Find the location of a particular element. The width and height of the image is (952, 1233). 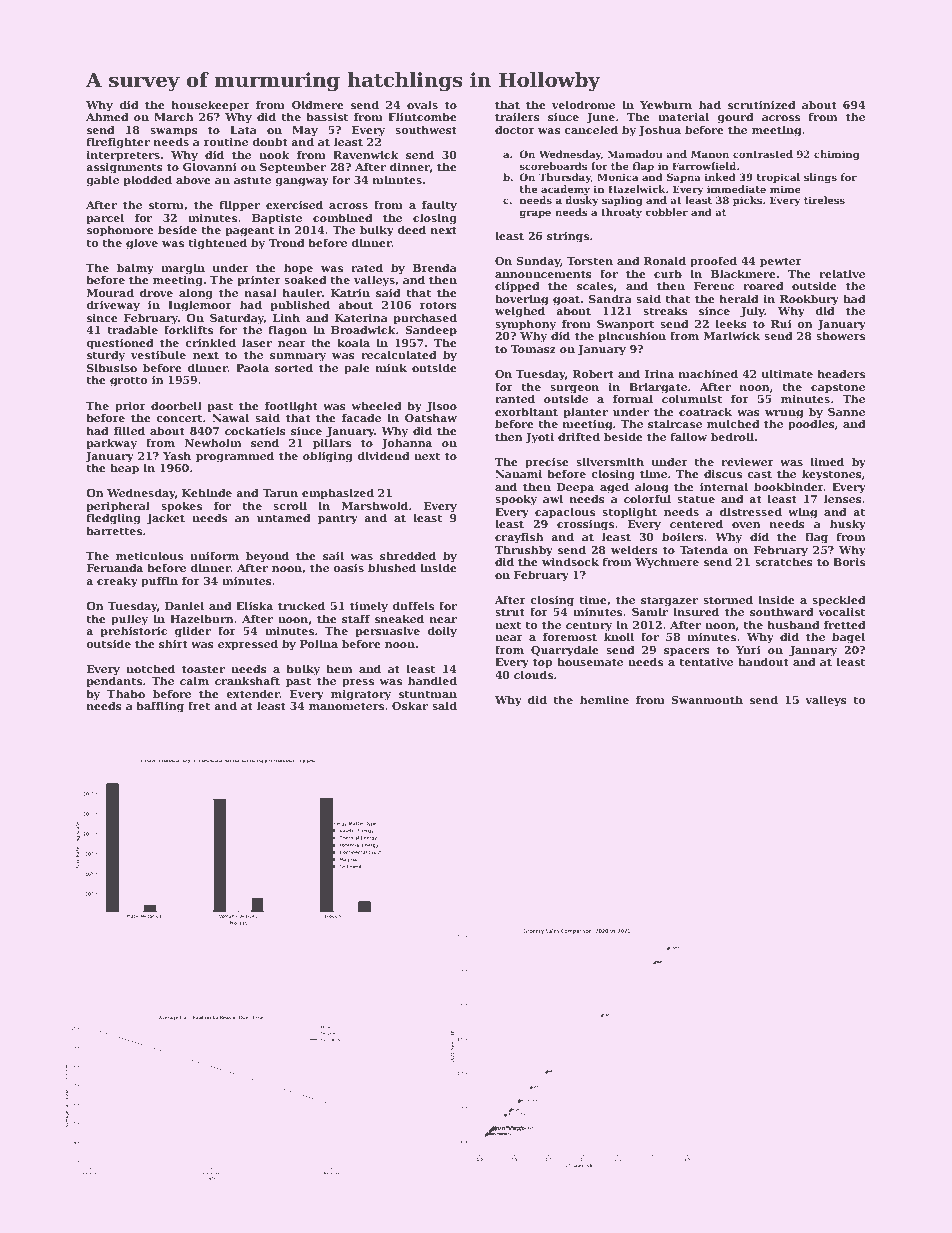

extender is located at coordinates (253, 693).
